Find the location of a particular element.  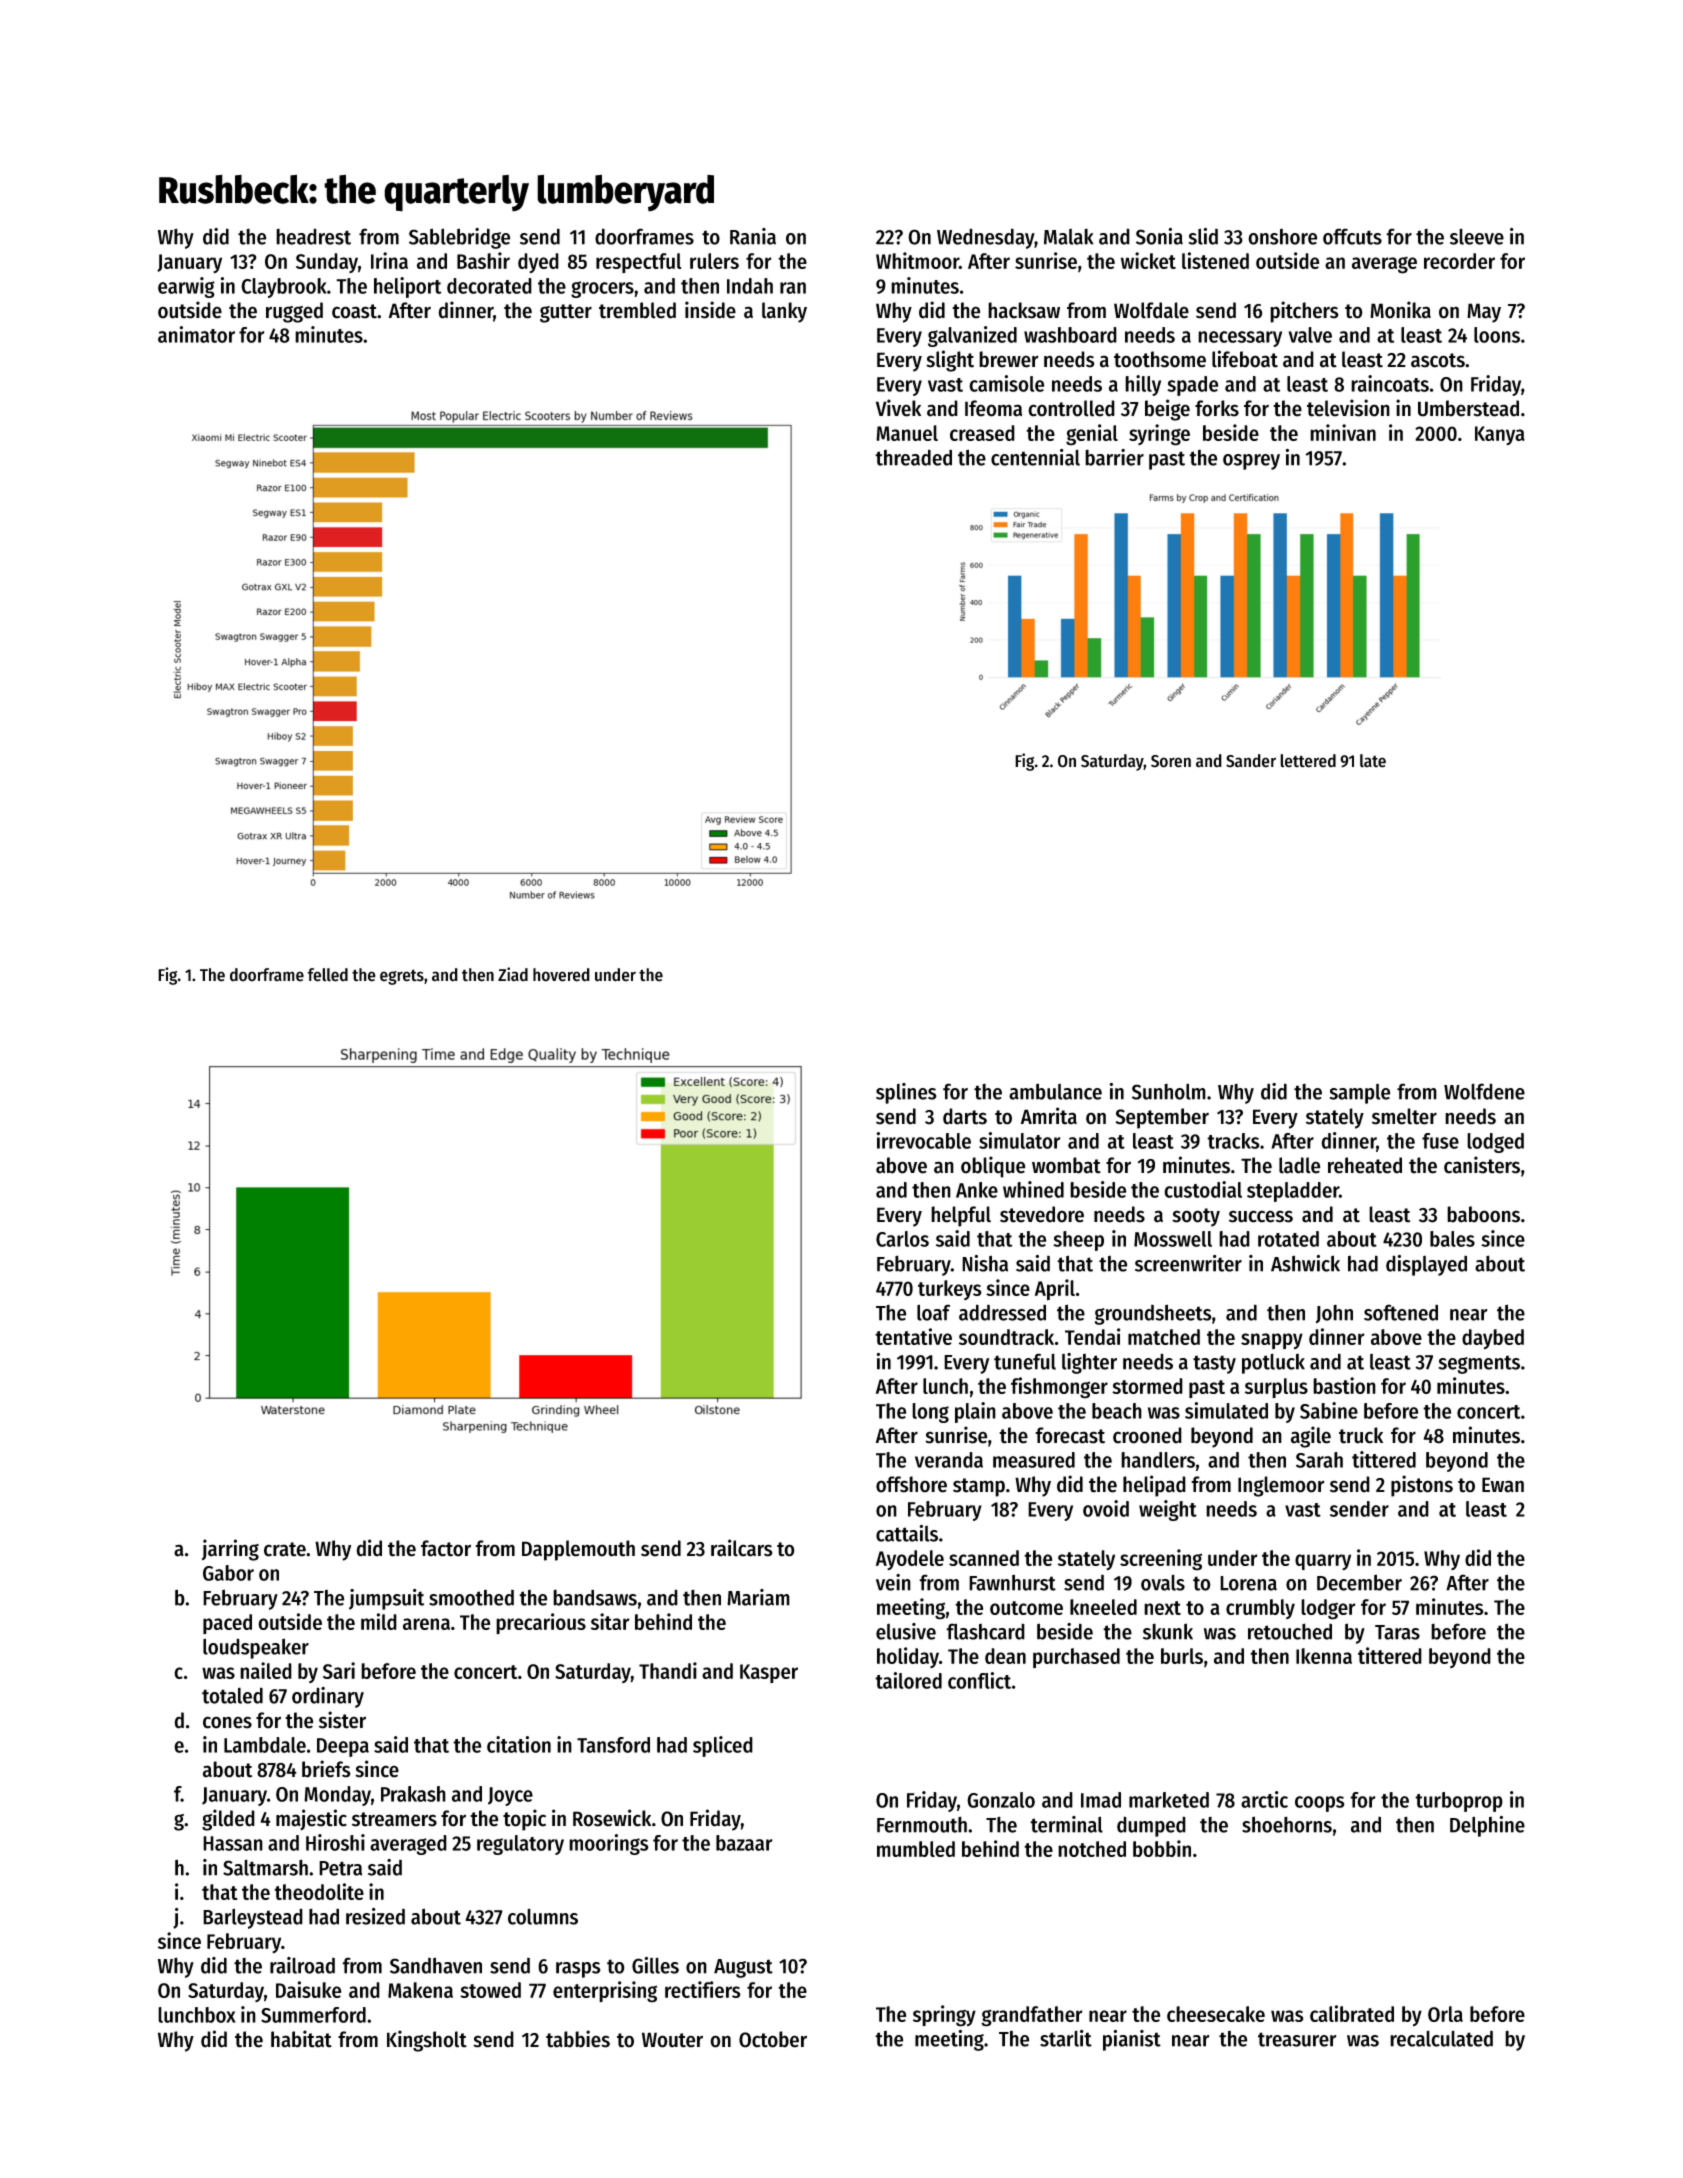

raincoats is located at coordinates (1390, 383).
